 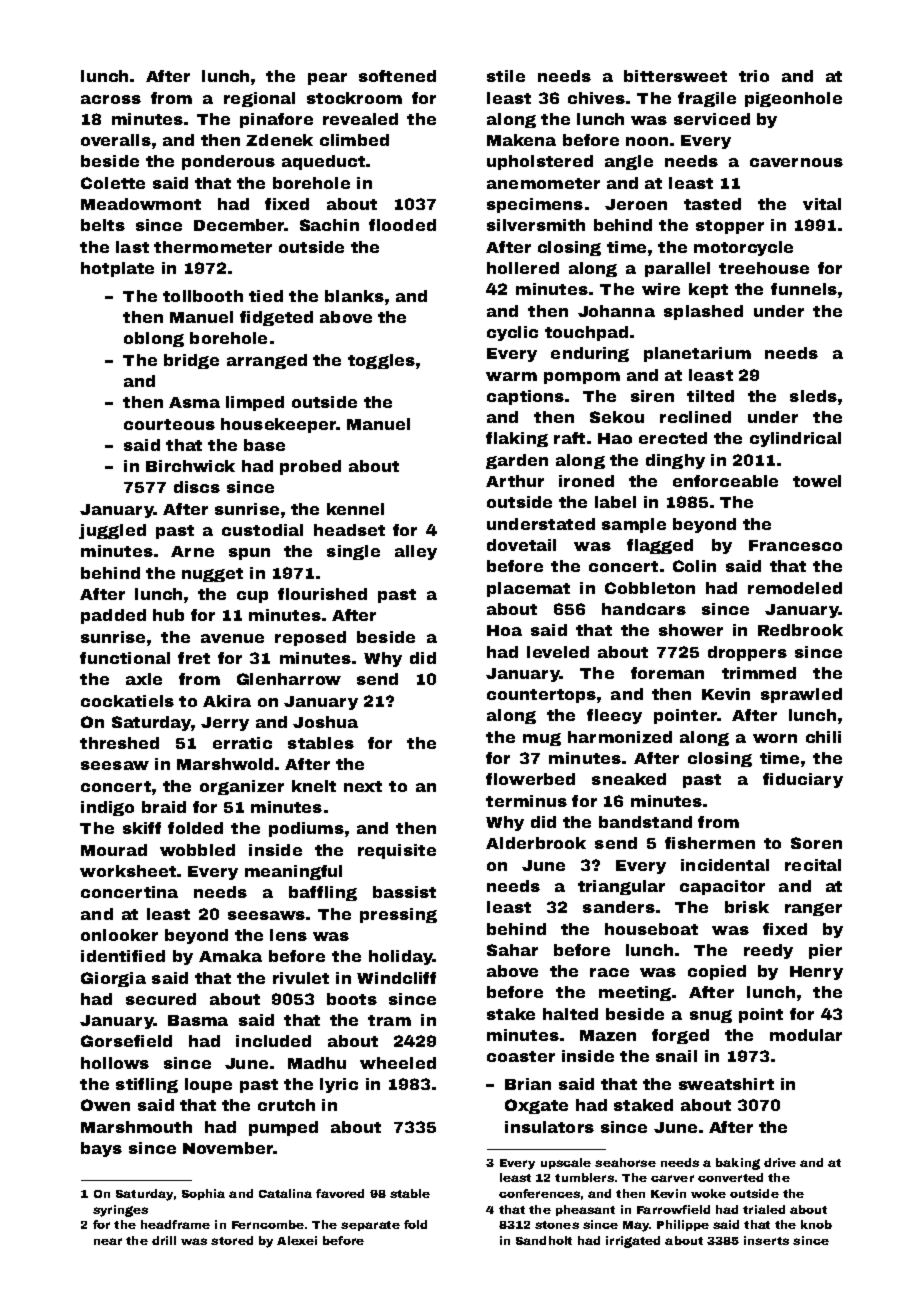 I want to click on across, so click(x=111, y=99).
